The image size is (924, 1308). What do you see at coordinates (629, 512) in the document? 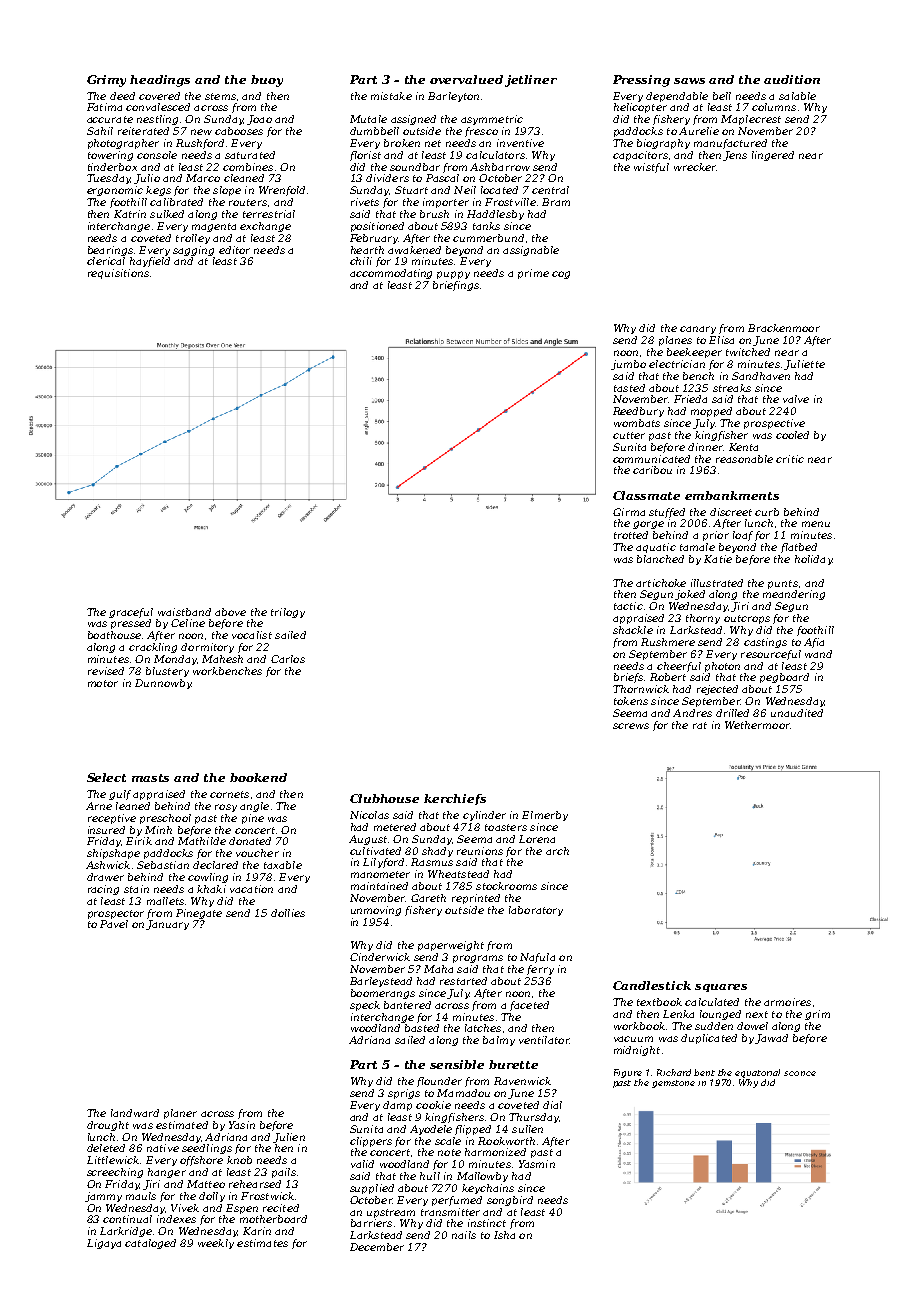
I see `Girma` at bounding box center [629, 512].
